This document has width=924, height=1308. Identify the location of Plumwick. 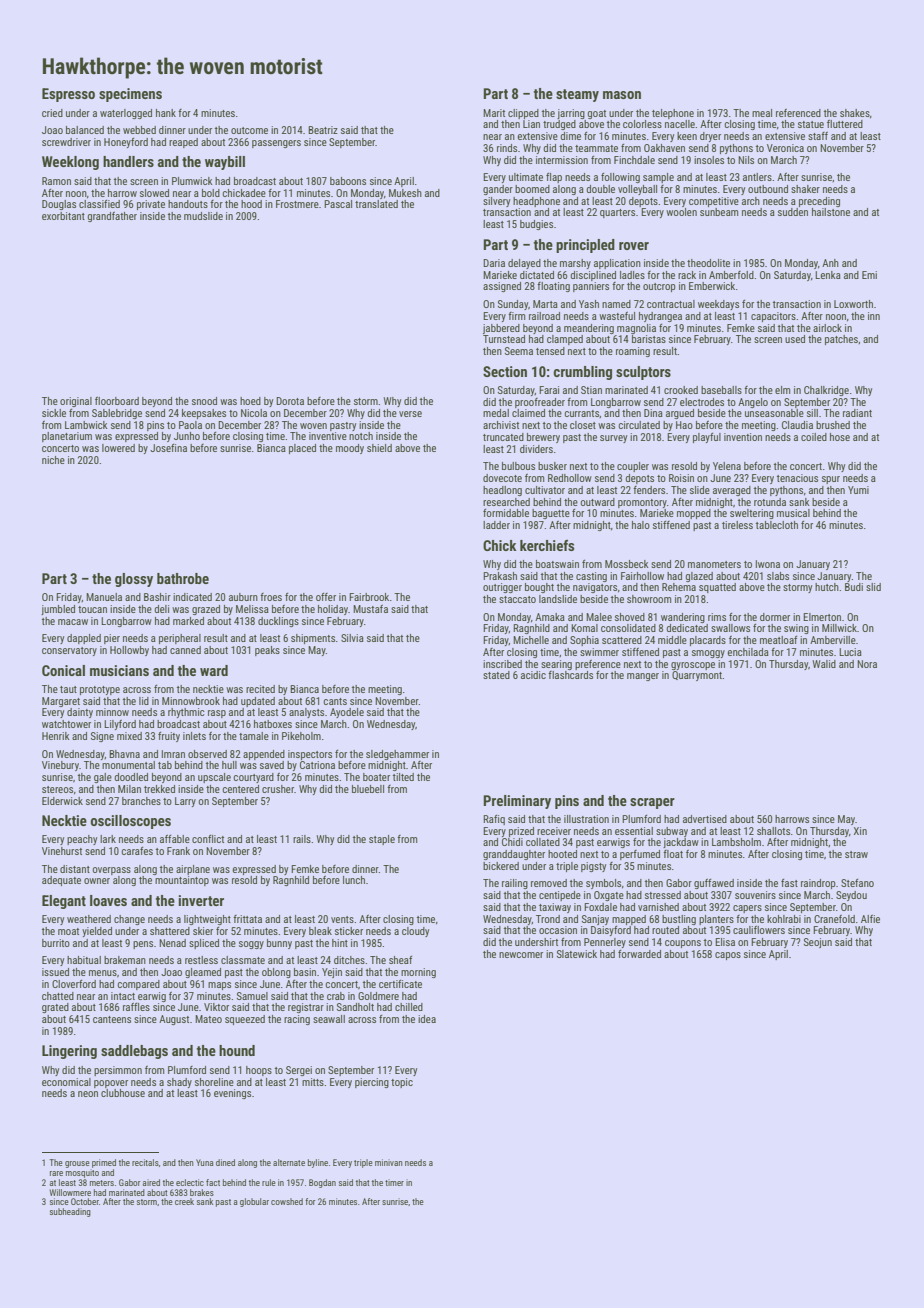
(192, 181).
